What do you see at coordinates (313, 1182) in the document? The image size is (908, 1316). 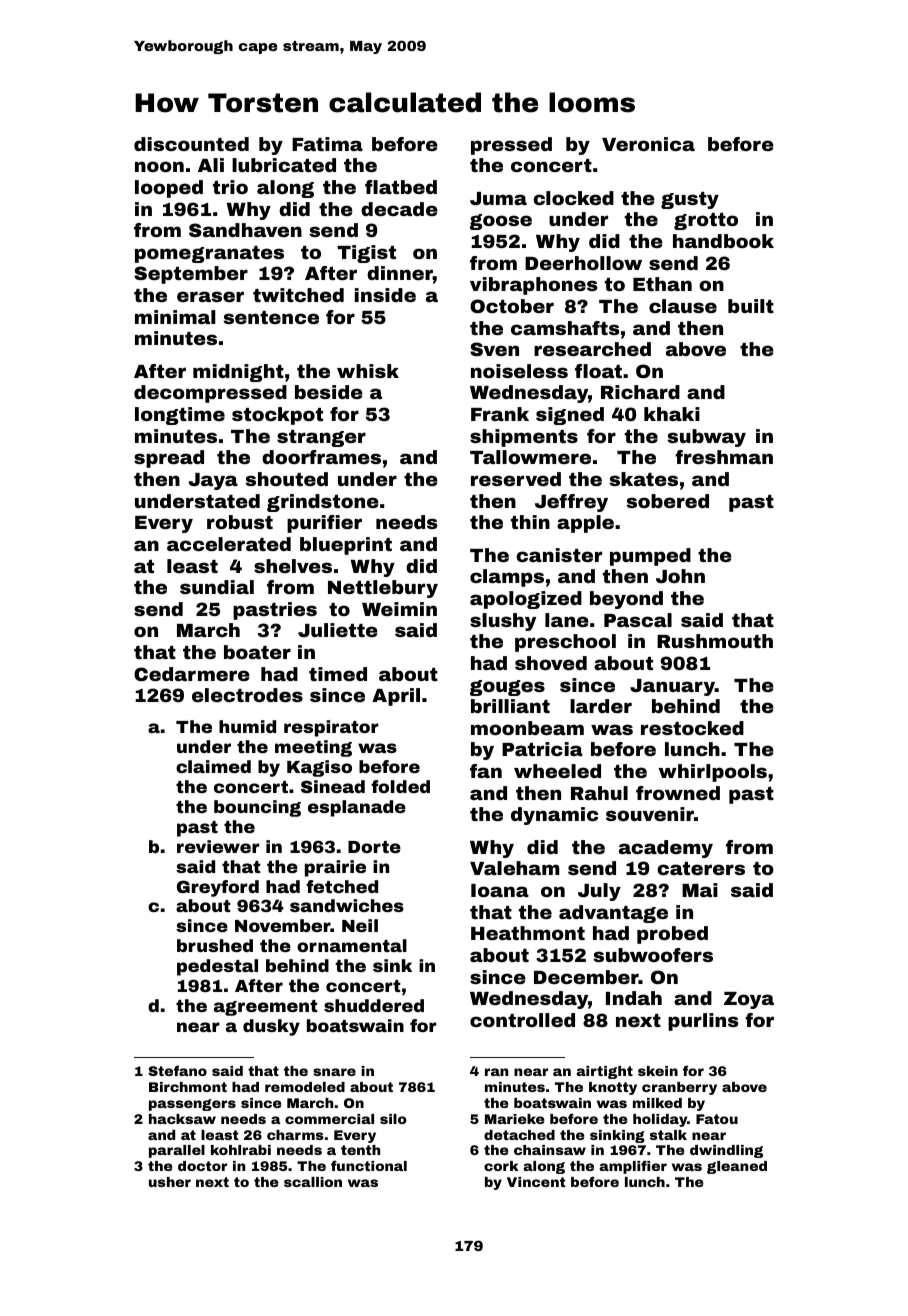 I see `scallion` at bounding box center [313, 1182].
